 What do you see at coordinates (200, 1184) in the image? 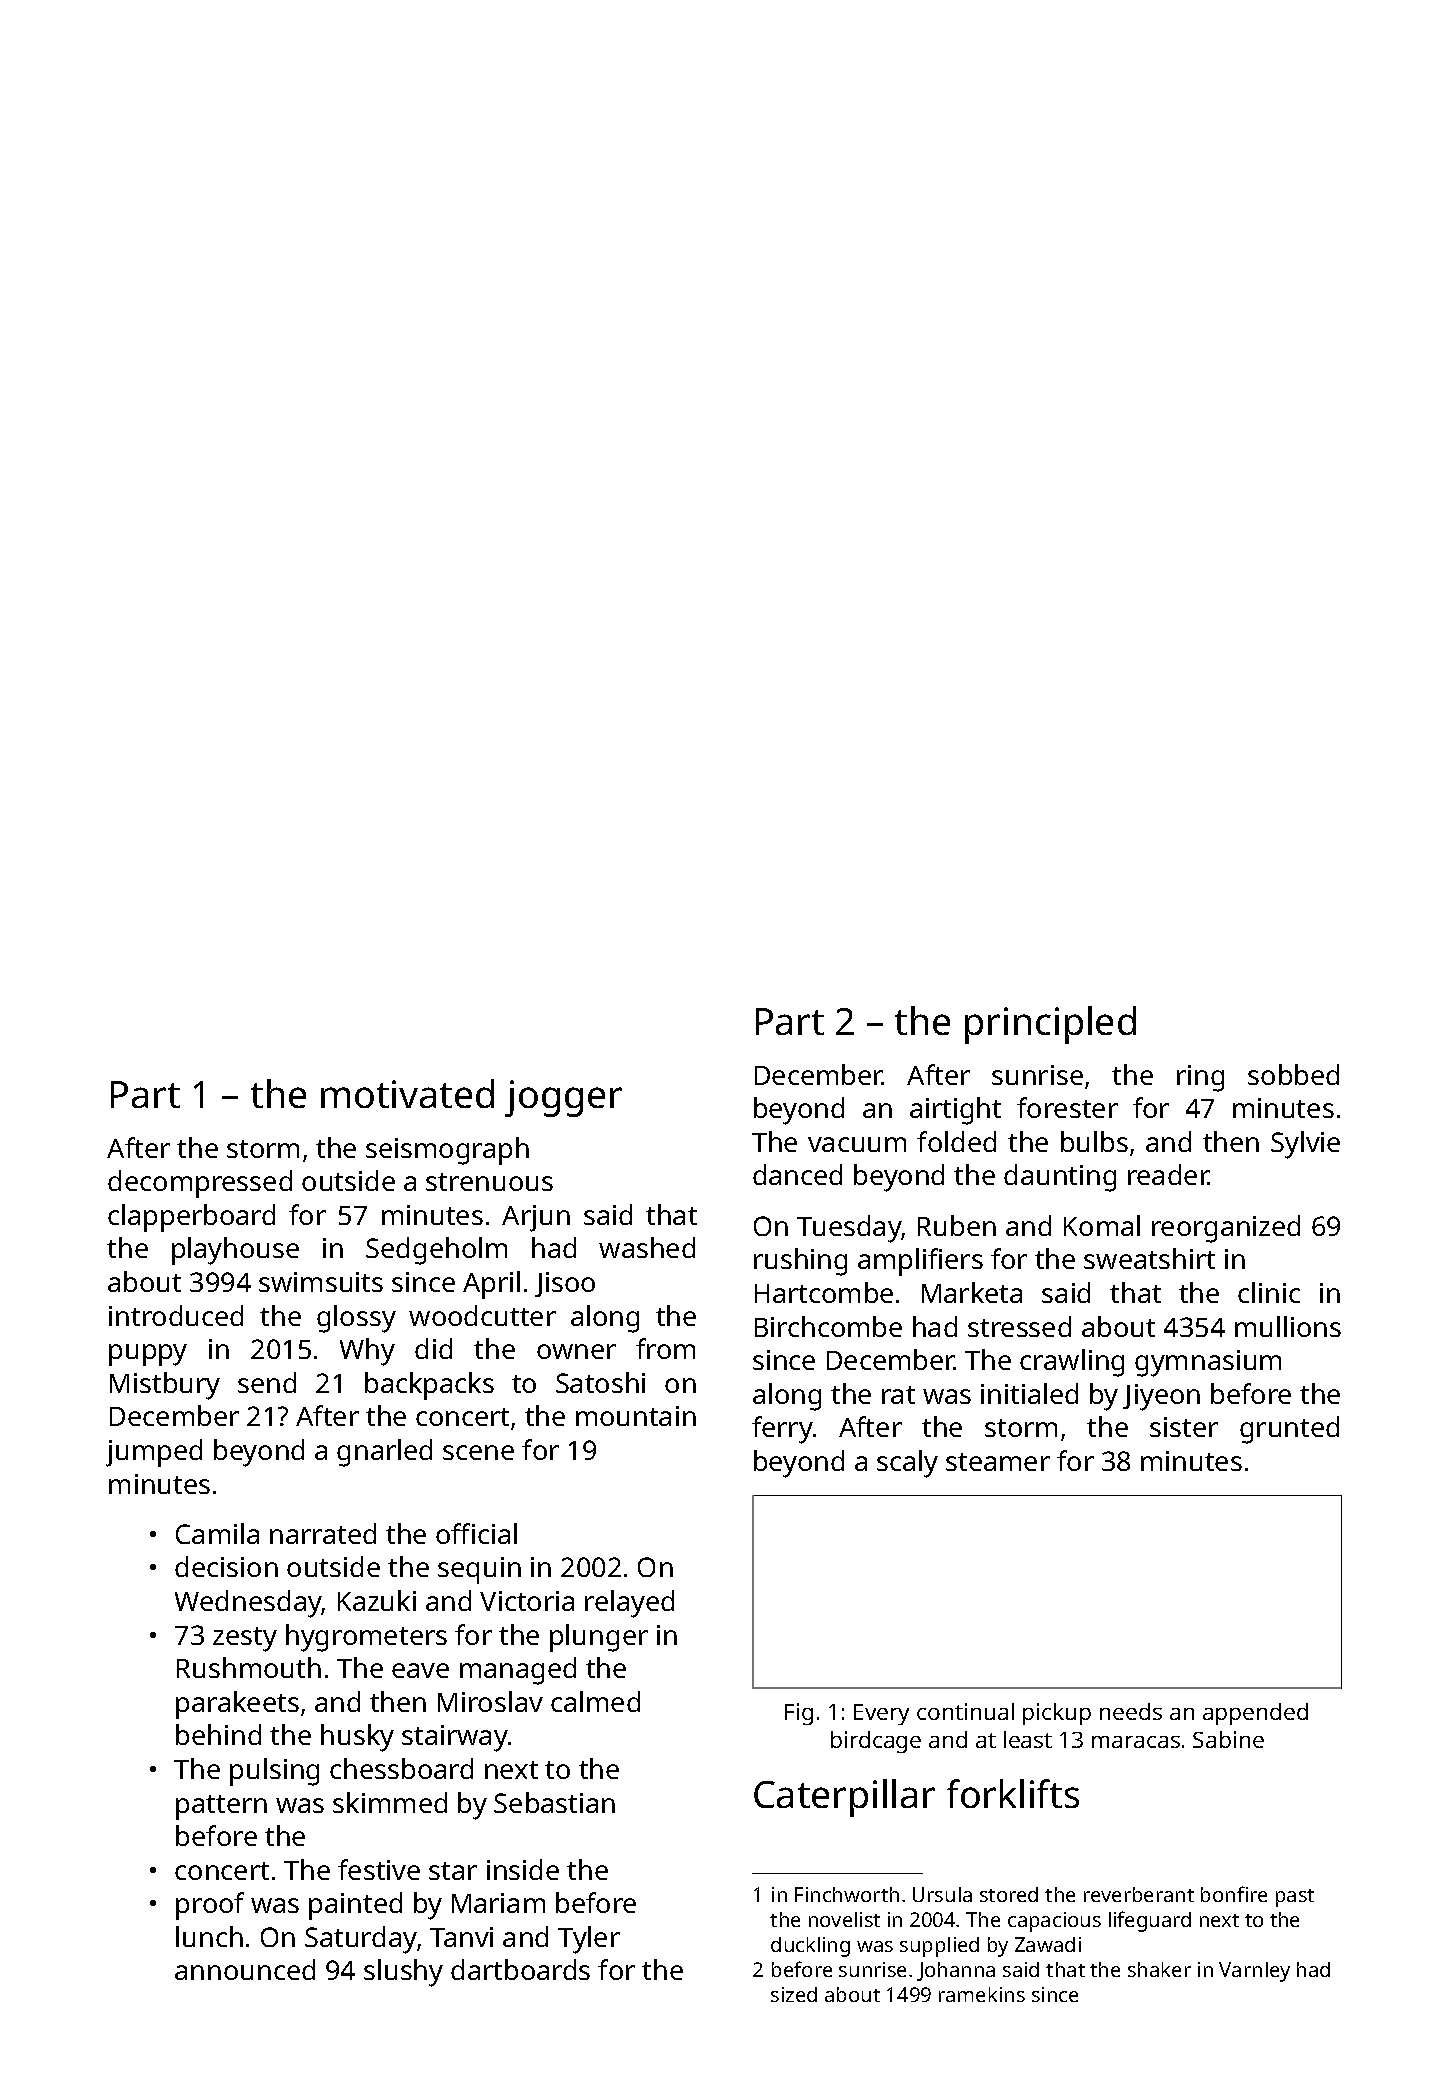
I see `decompressed` at bounding box center [200, 1184].
